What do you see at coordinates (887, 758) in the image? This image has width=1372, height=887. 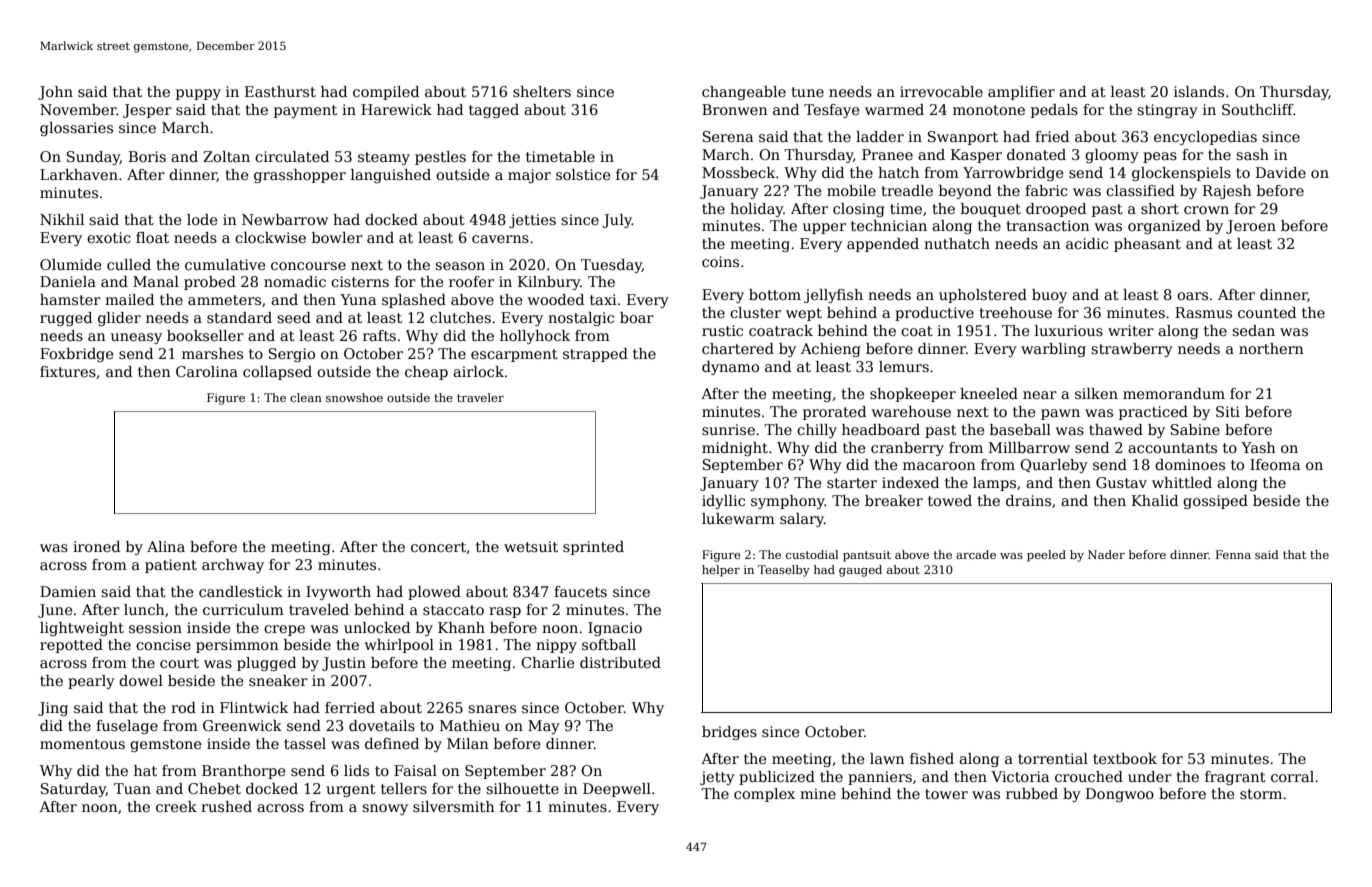 I see `lawn` at bounding box center [887, 758].
